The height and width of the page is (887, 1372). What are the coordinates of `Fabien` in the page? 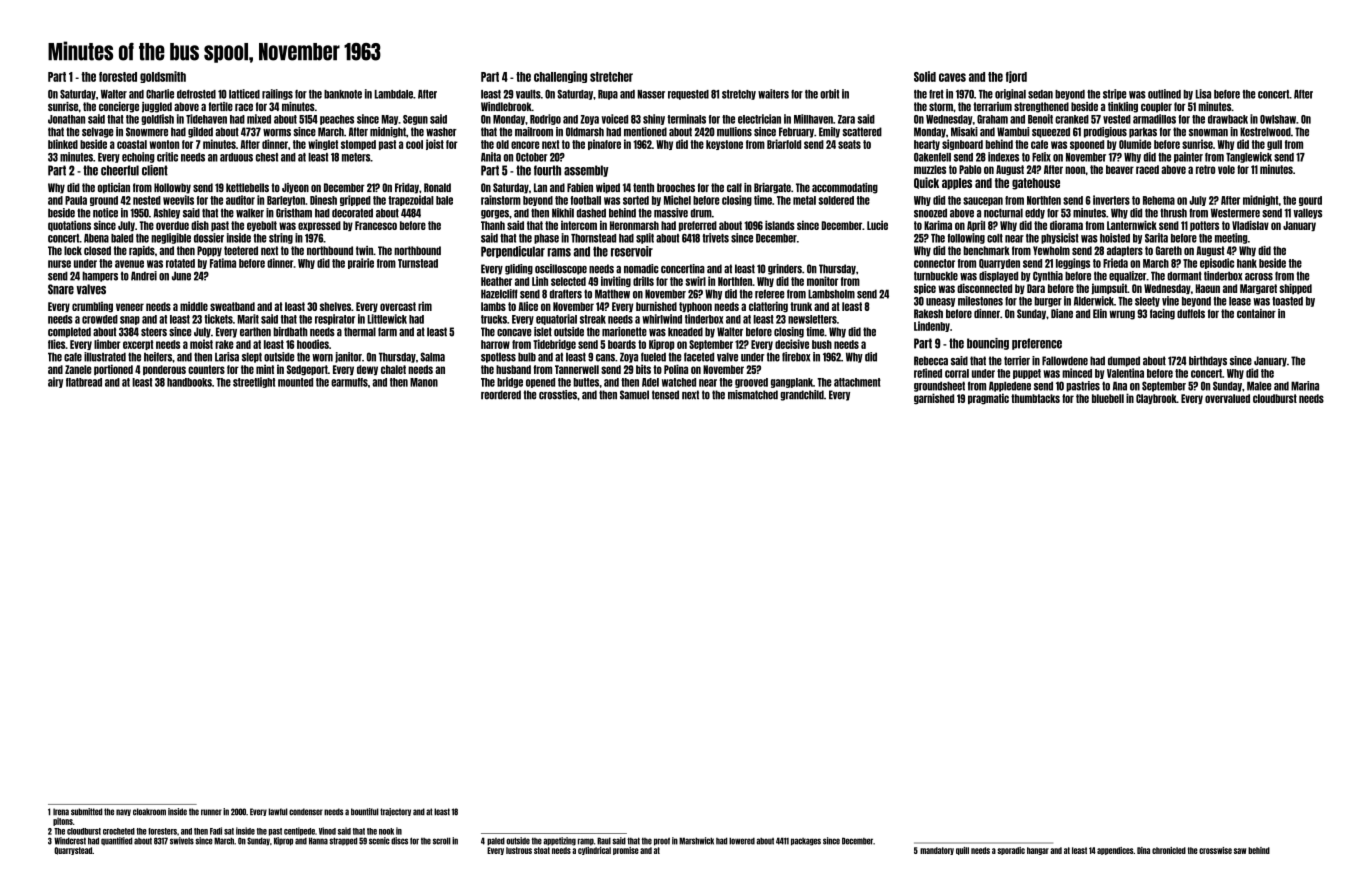 It's located at (580, 187).
